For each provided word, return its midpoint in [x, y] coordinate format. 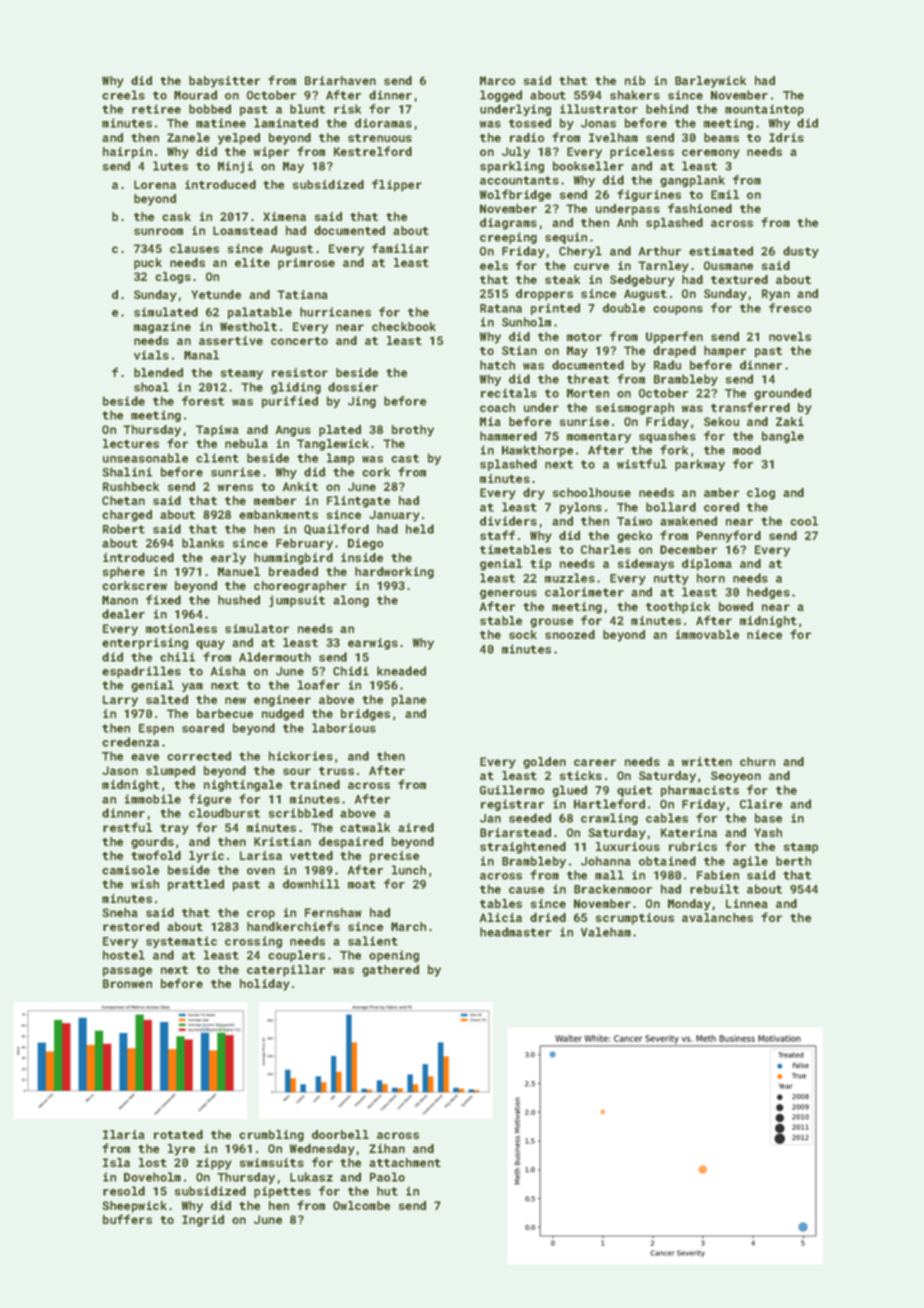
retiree [156, 109]
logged [501, 96]
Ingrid [203, 1221]
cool [804, 521]
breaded [293, 571]
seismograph [635, 409]
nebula [246, 443]
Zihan [387, 1148]
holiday [265, 985]
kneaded [401, 671]
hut [387, 1191]
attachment [405, 1162]
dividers [508, 521]
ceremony [711, 154]
